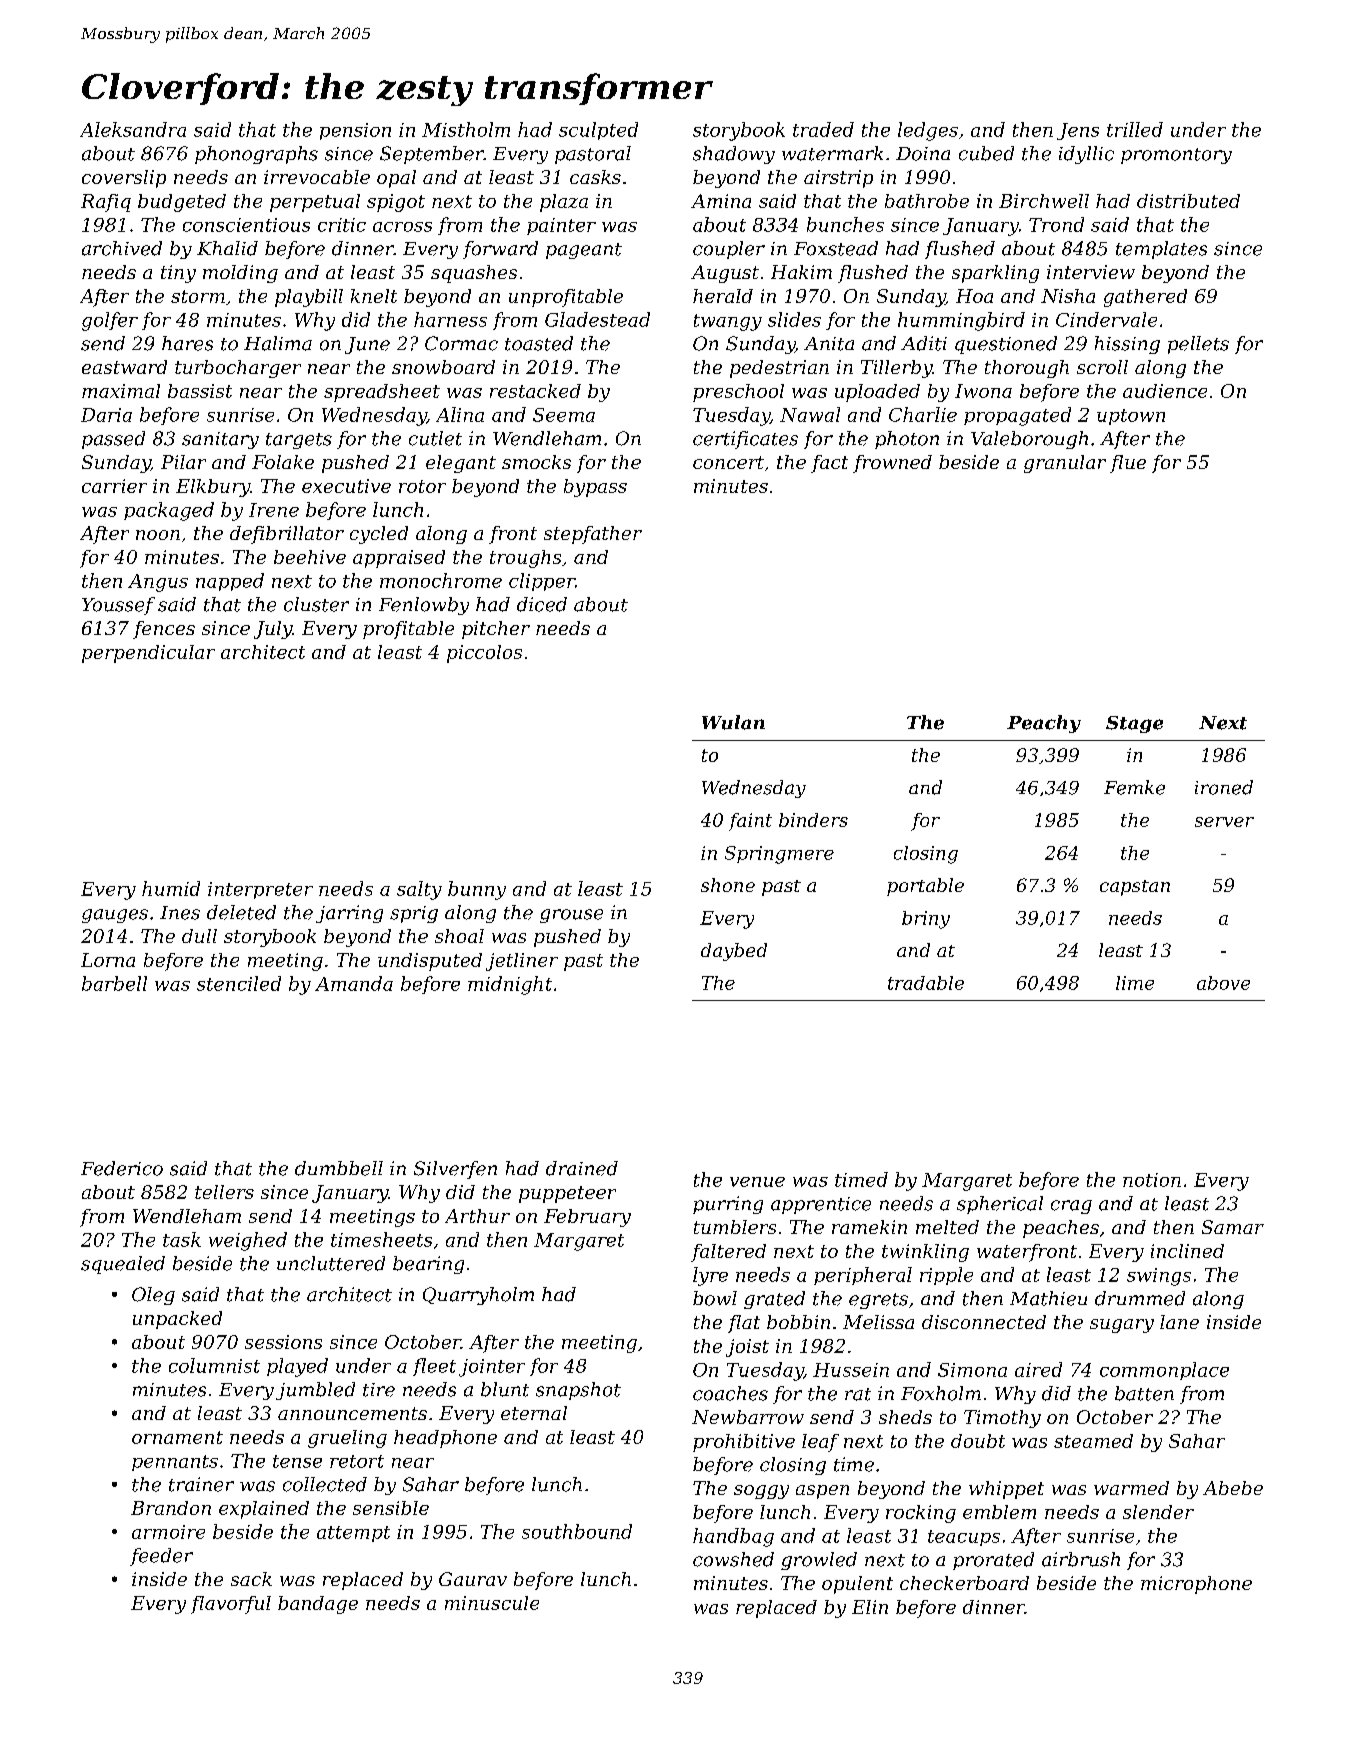  Describe the element at coordinates (1127, 345) in the screenshot. I see `hissing` at that location.
